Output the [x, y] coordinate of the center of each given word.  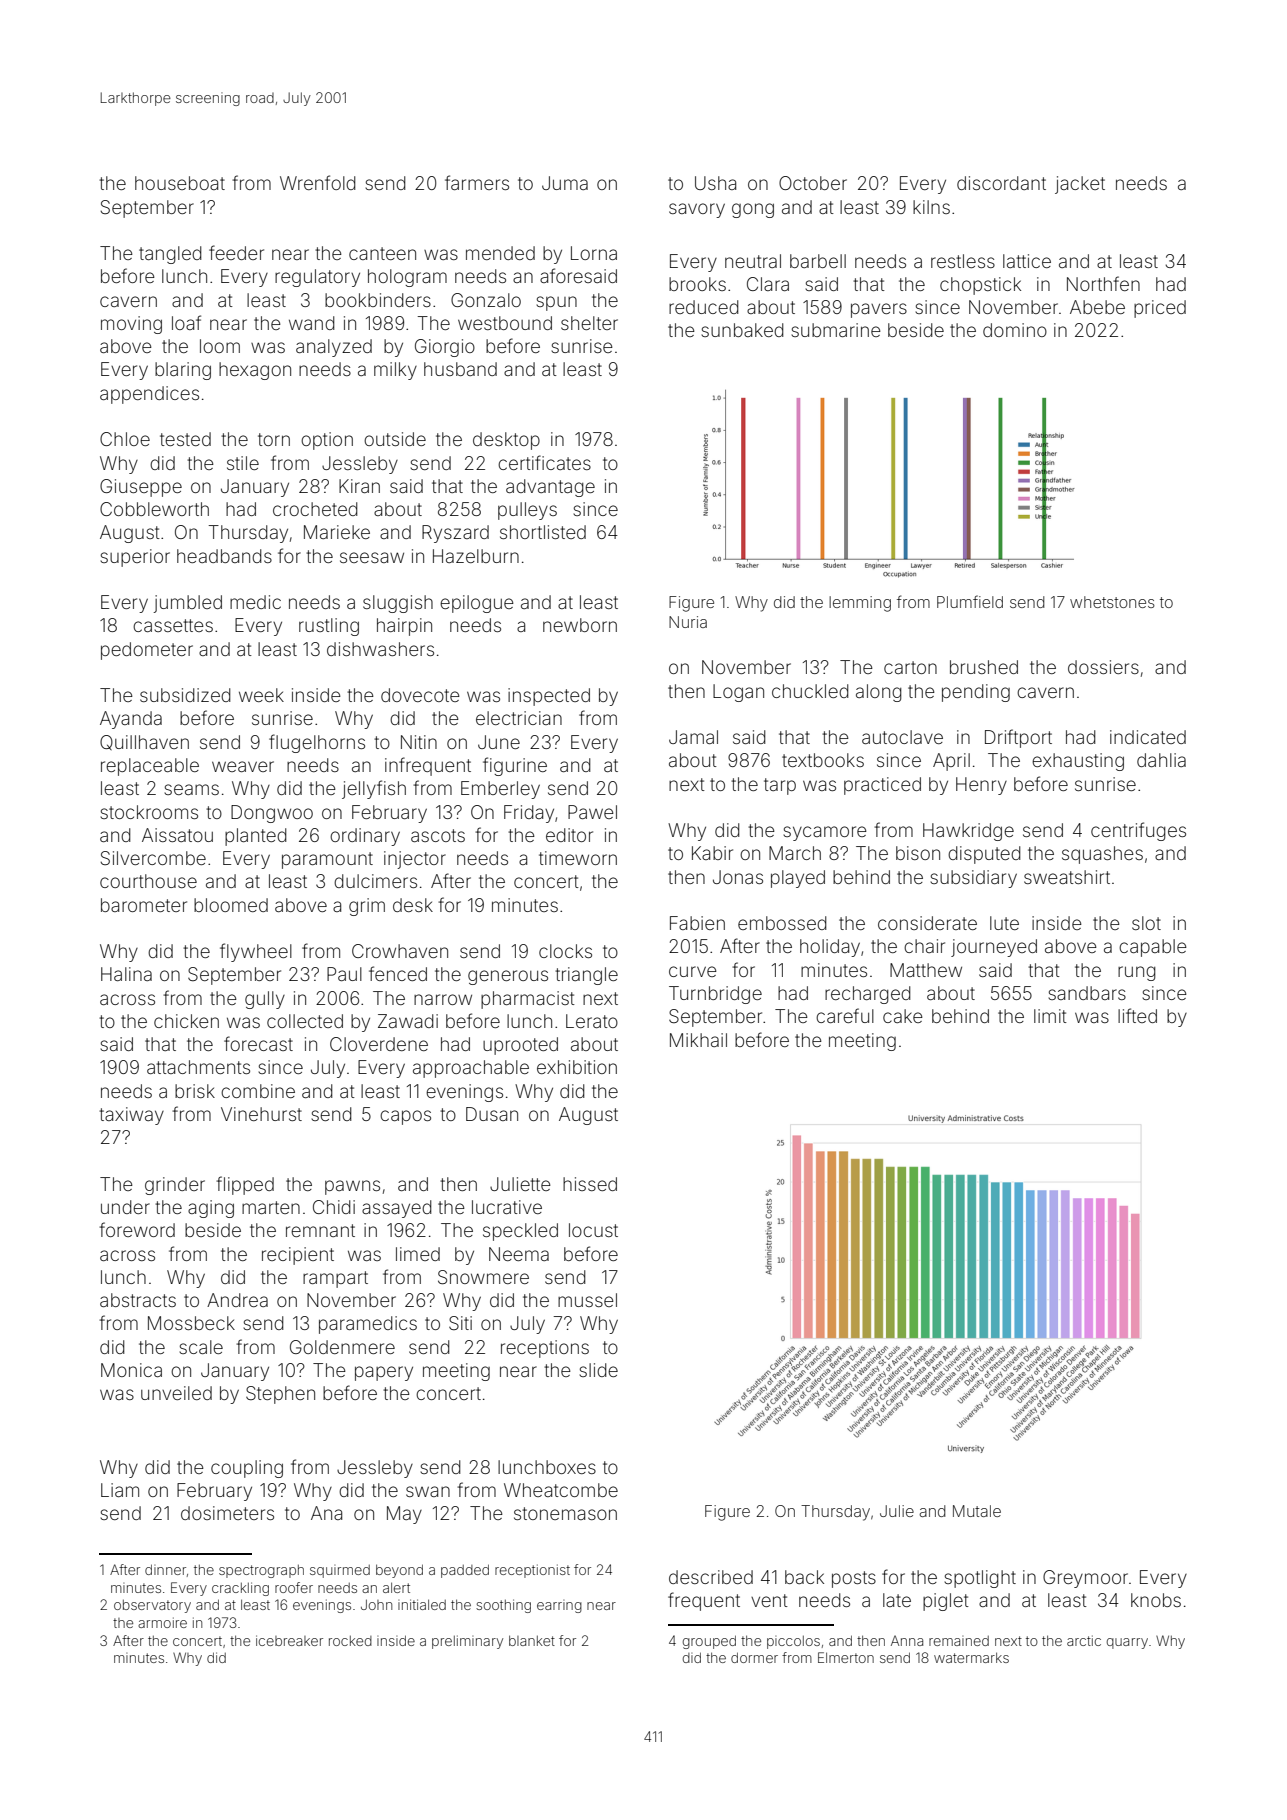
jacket [1080, 185]
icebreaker [289, 1640]
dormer [754, 1657]
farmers [477, 182]
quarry [1127, 1643]
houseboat [180, 183]
